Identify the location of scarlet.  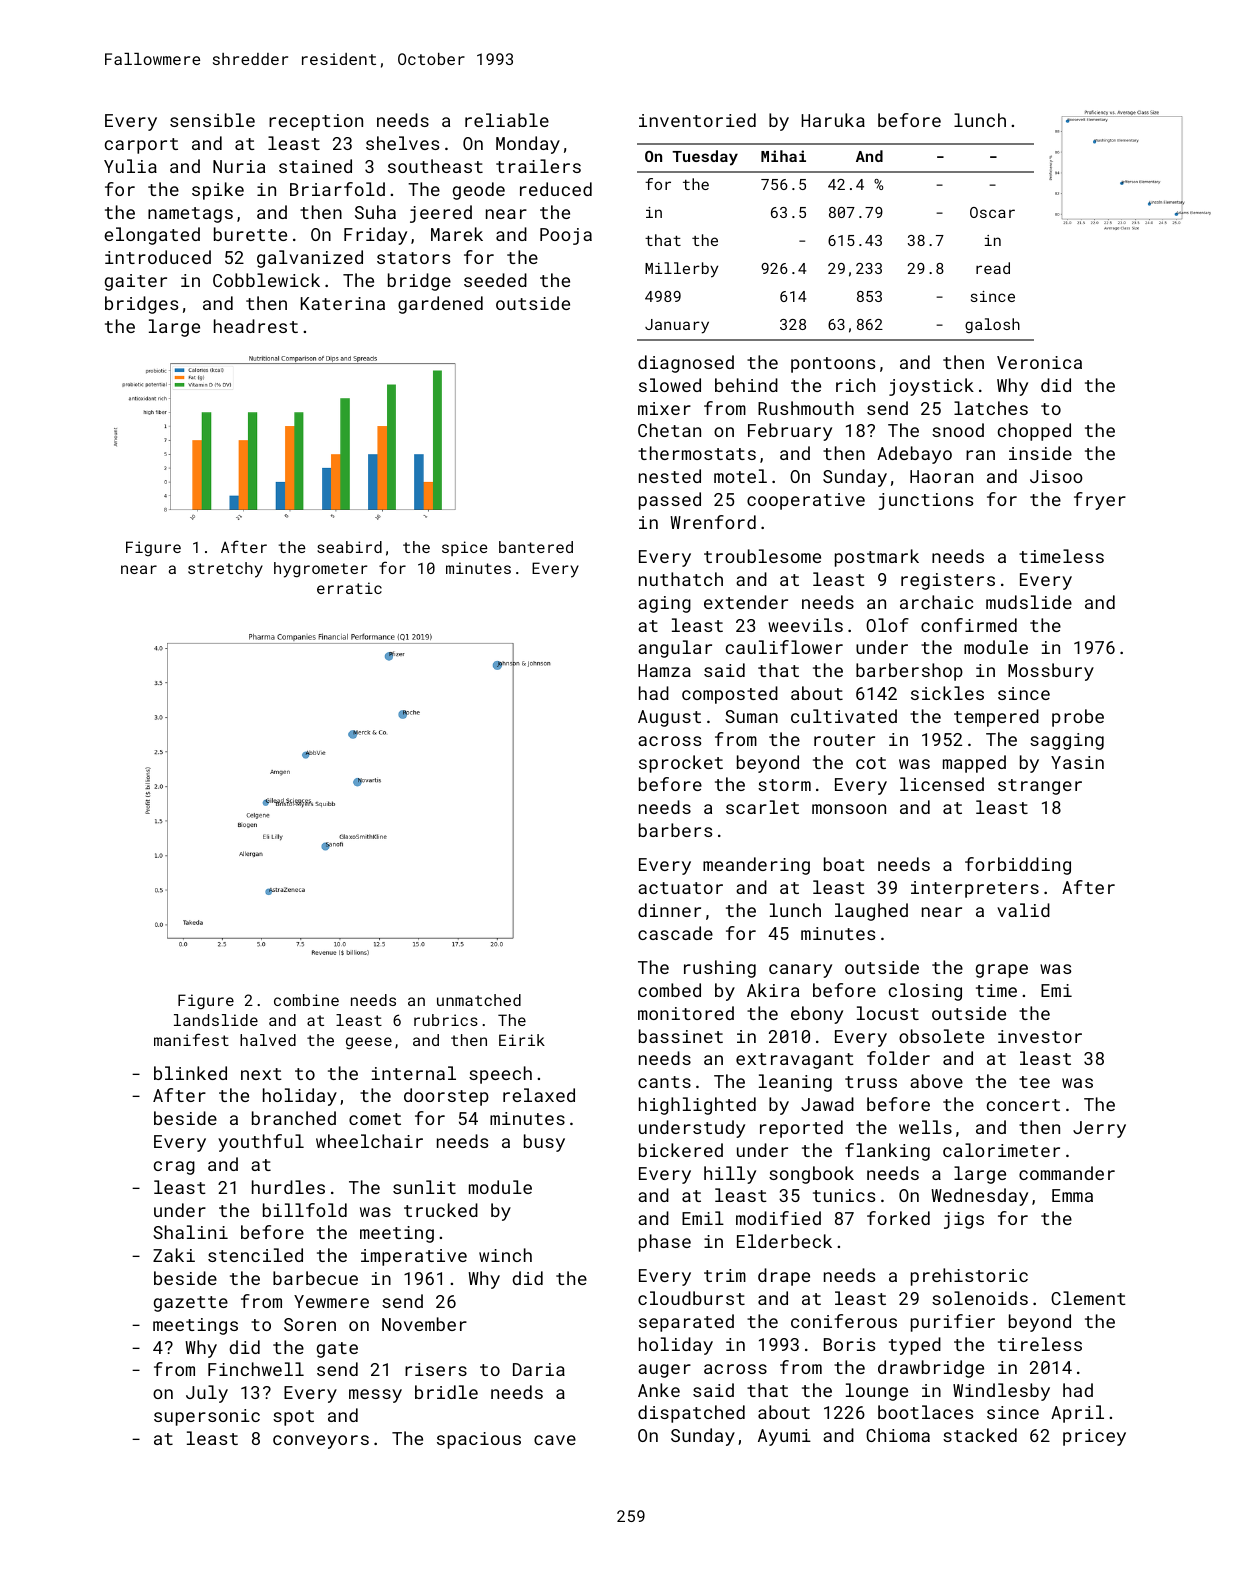
(762, 807).
